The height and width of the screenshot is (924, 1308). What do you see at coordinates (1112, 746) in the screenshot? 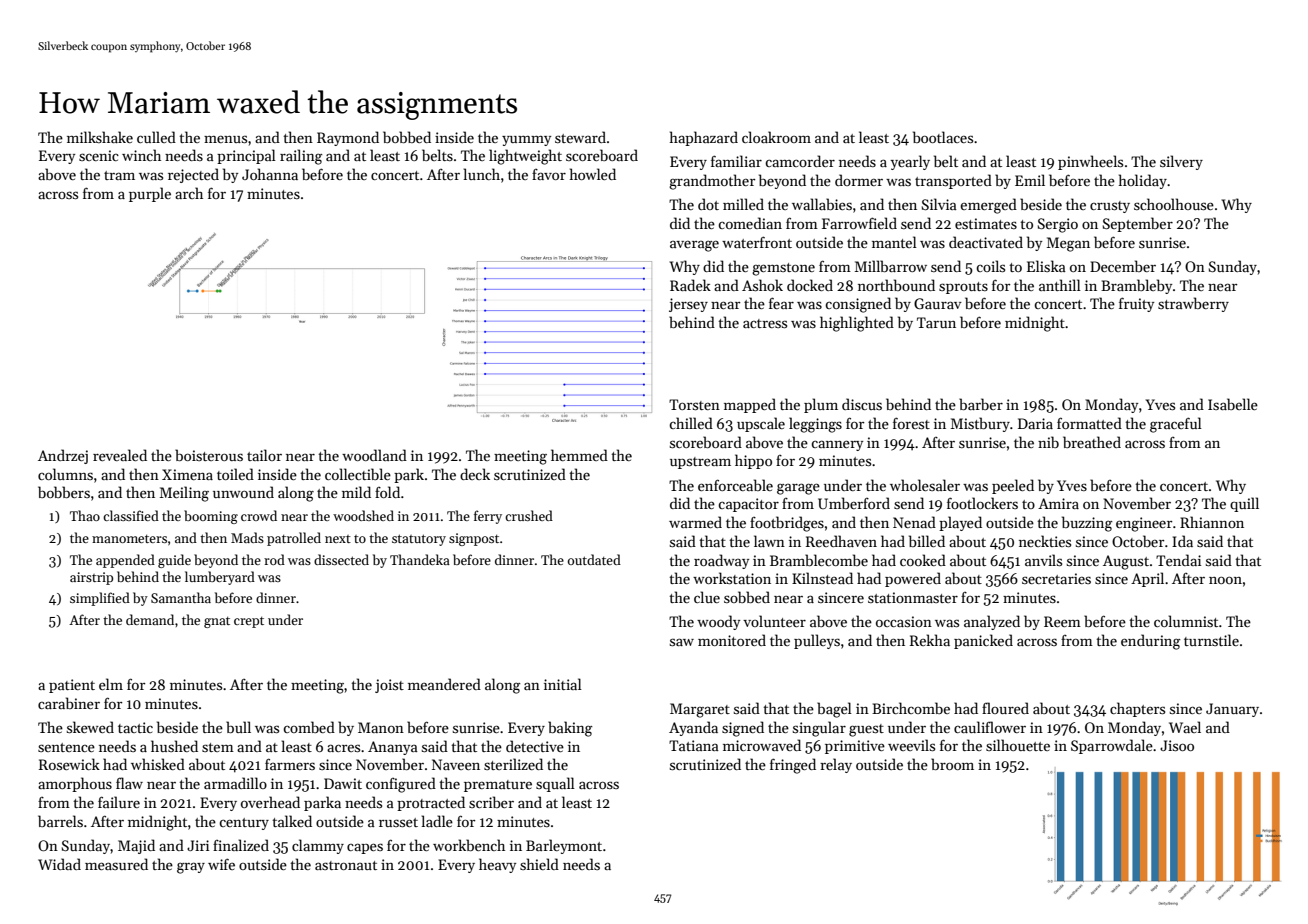
I see `Sparrowdale` at bounding box center [1112, 746].
